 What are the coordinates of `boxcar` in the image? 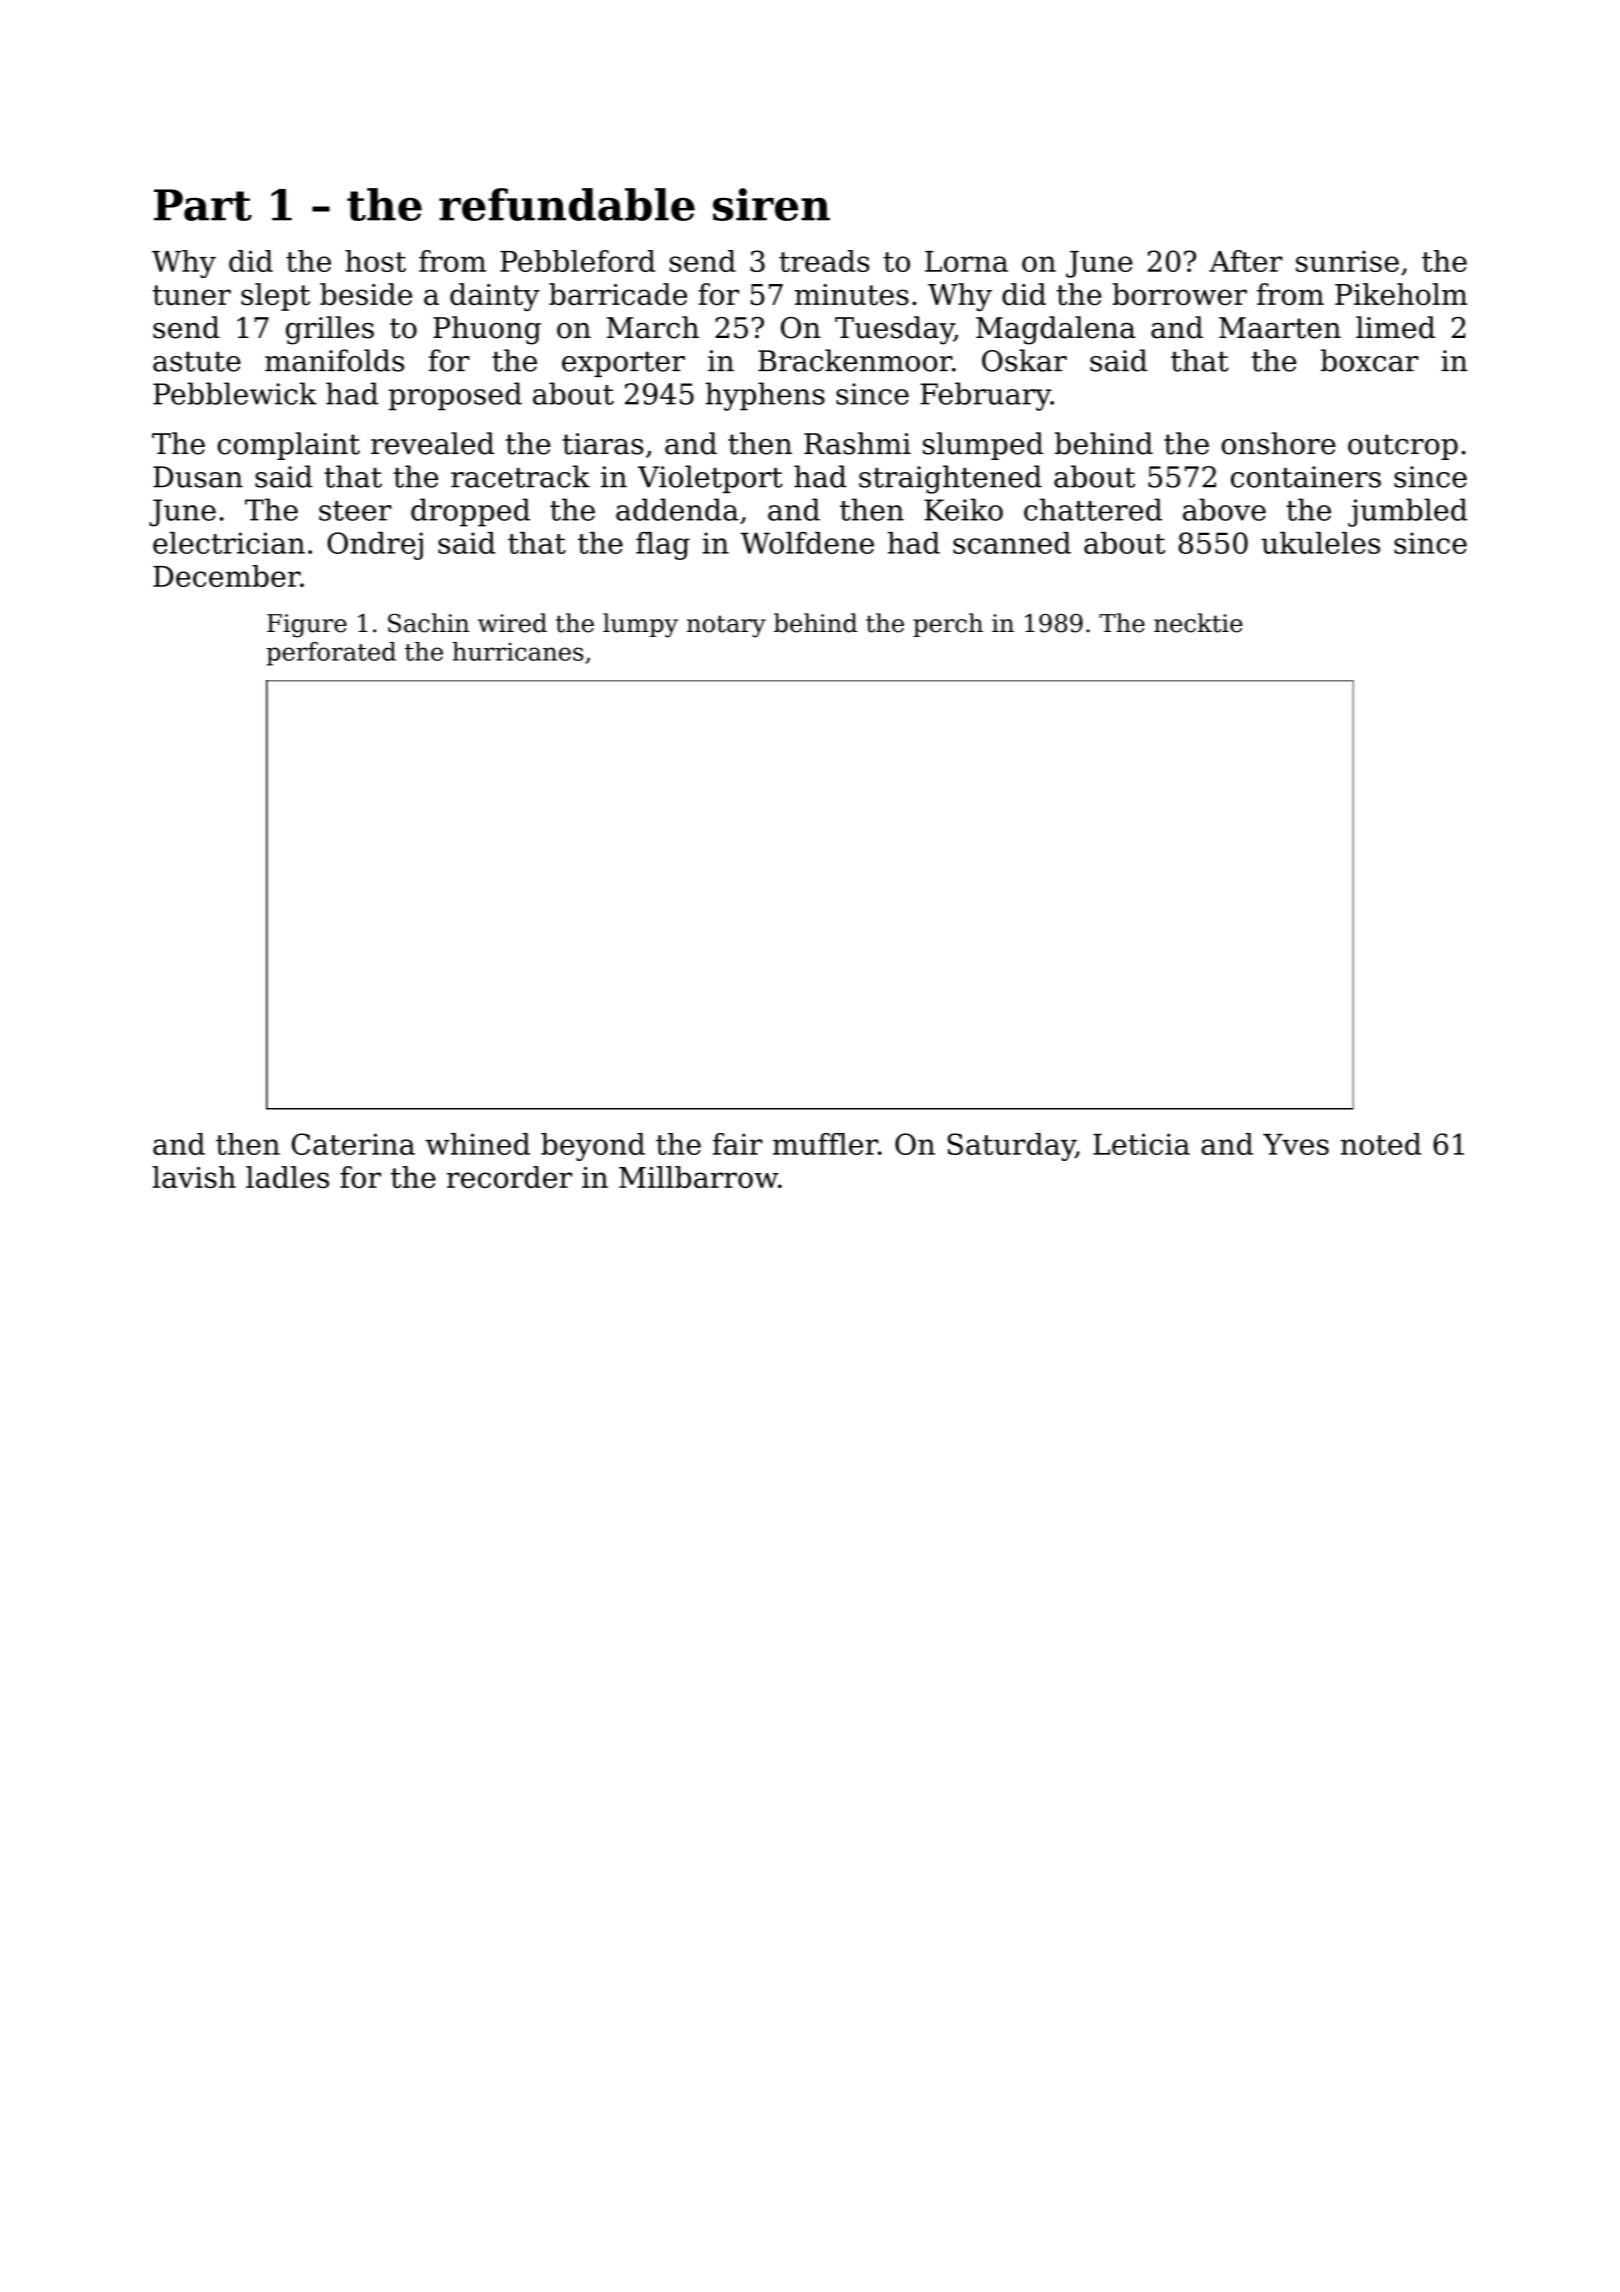 It's located at (1369, 360).
